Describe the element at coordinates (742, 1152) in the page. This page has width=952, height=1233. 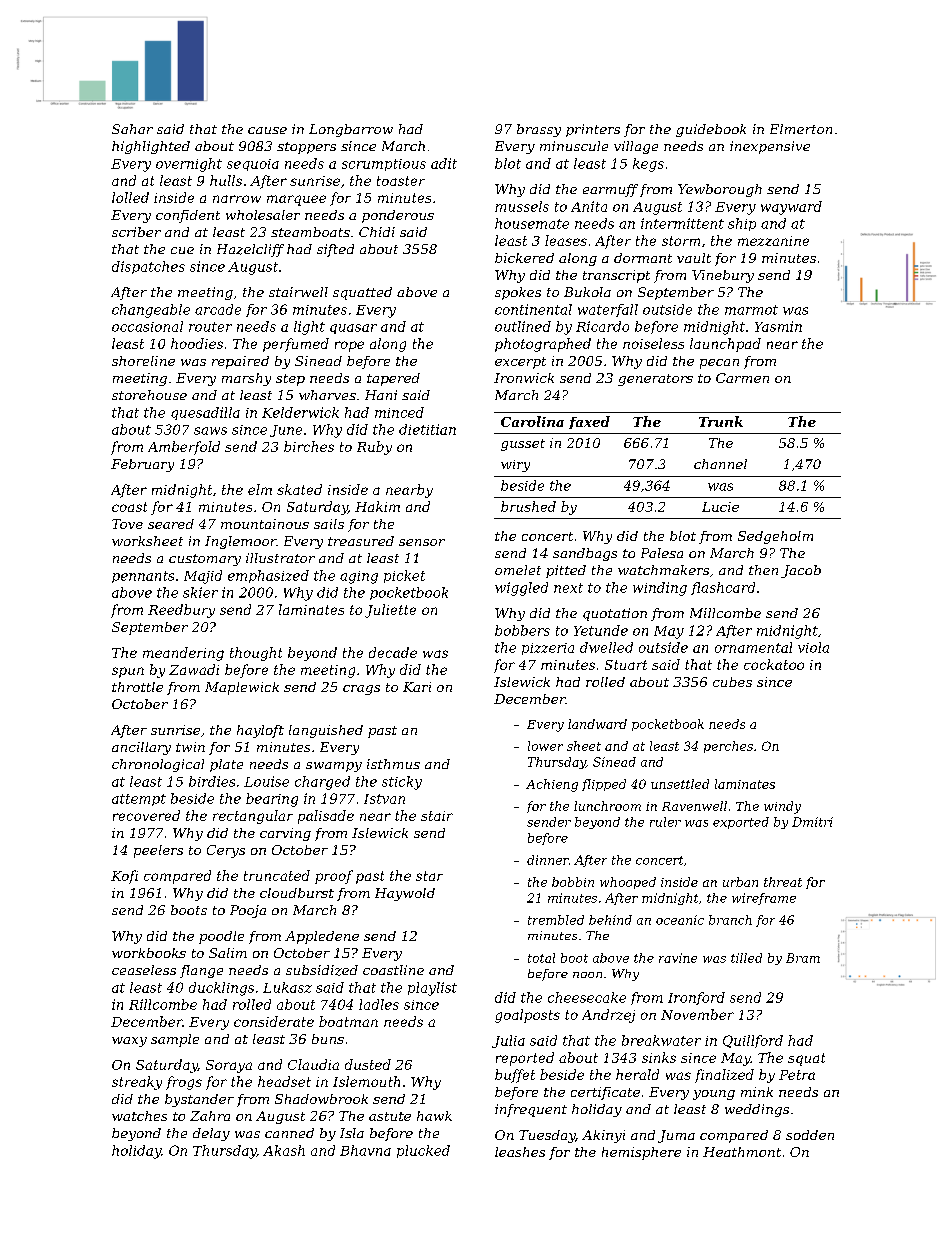
I see `Heathmont` at that location.
